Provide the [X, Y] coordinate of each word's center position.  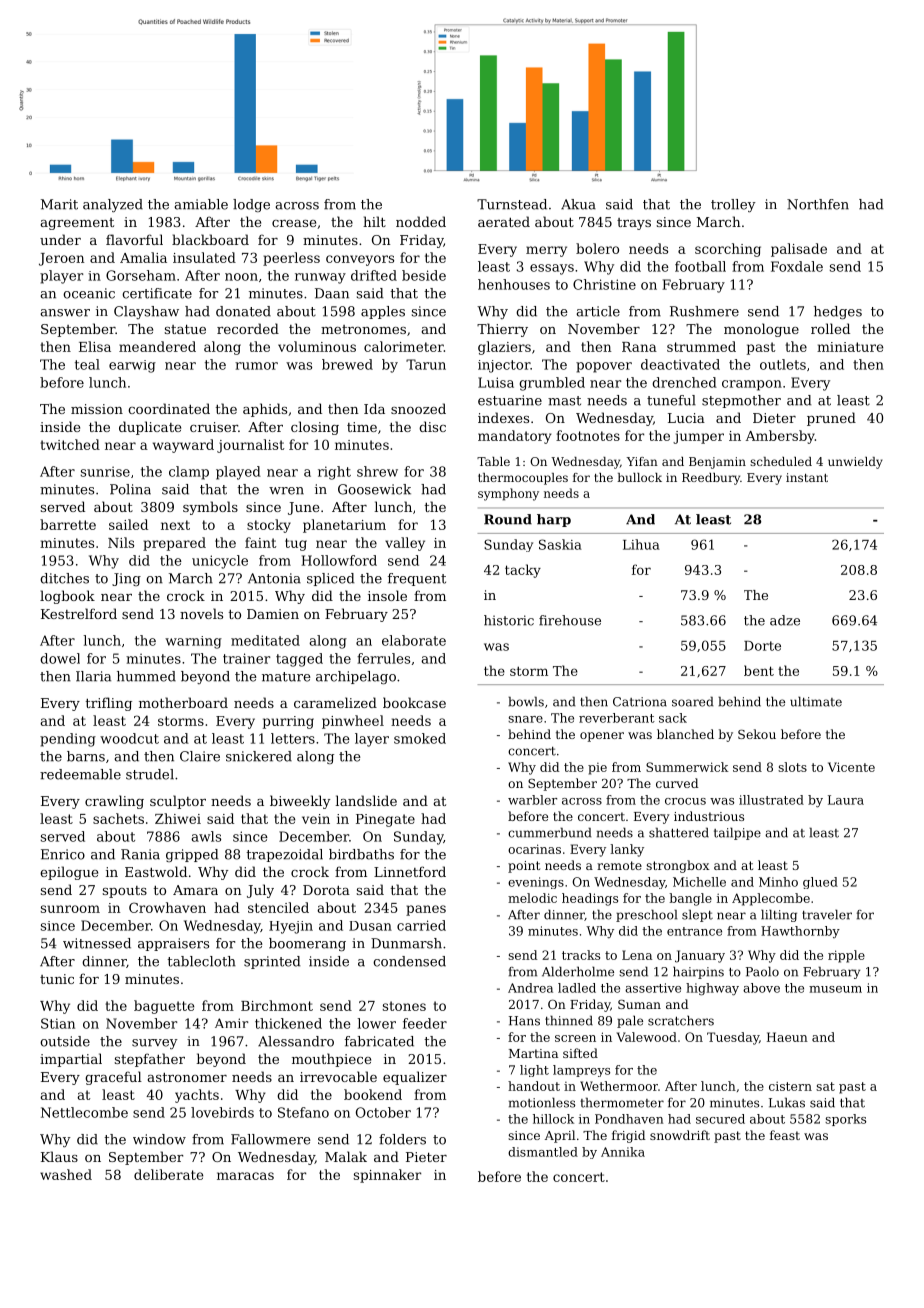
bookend [373, 1094]
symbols [210, 508]
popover [604, 367]
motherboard [183, 702]
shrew [377, 471]
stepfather [150, 1060]
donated [243, 311]
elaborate [414, 640]
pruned [831, 419]
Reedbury [711, 479]
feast [785, 1135]
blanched [685, 734]
